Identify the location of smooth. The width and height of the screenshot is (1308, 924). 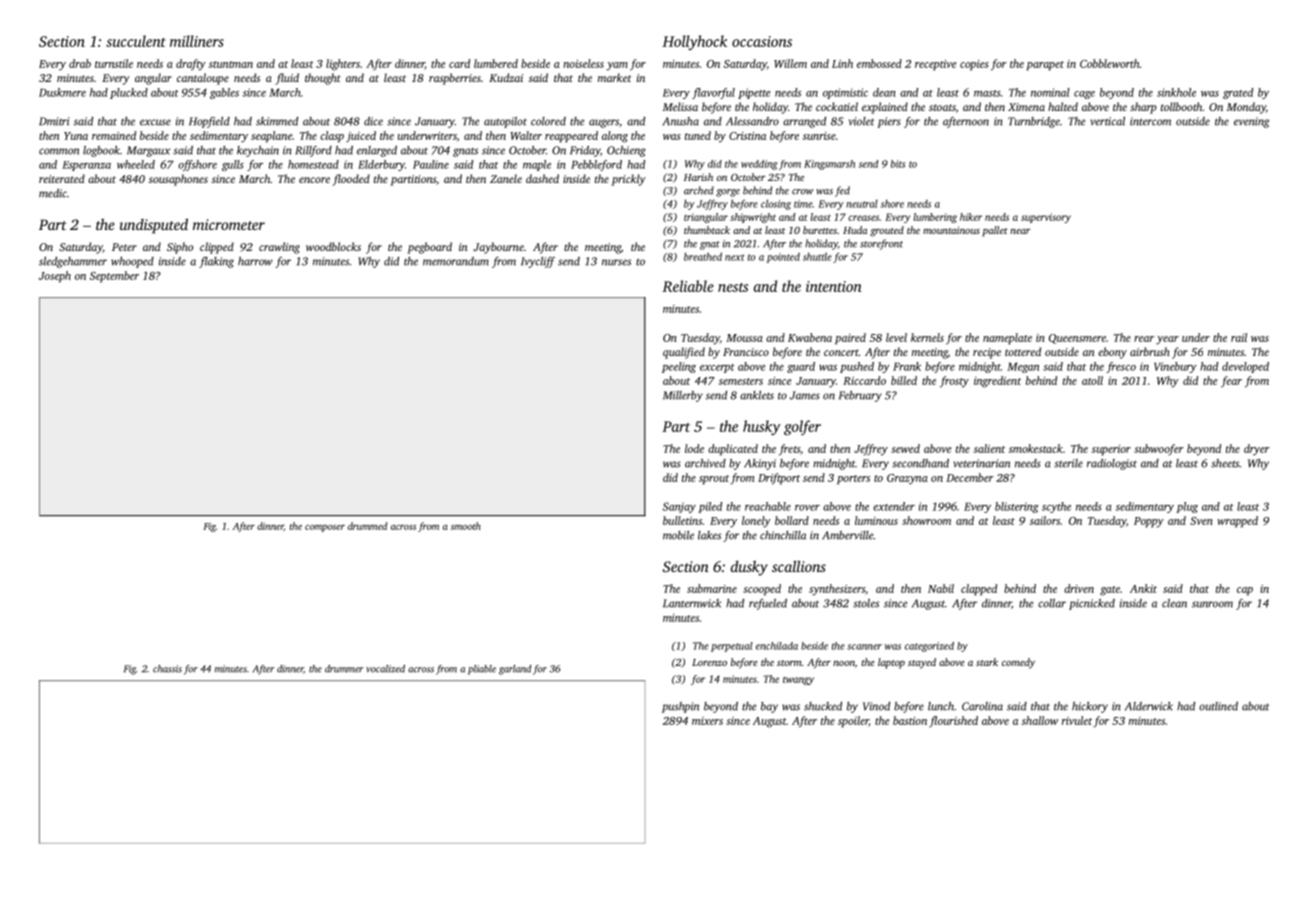
(466, 526).
